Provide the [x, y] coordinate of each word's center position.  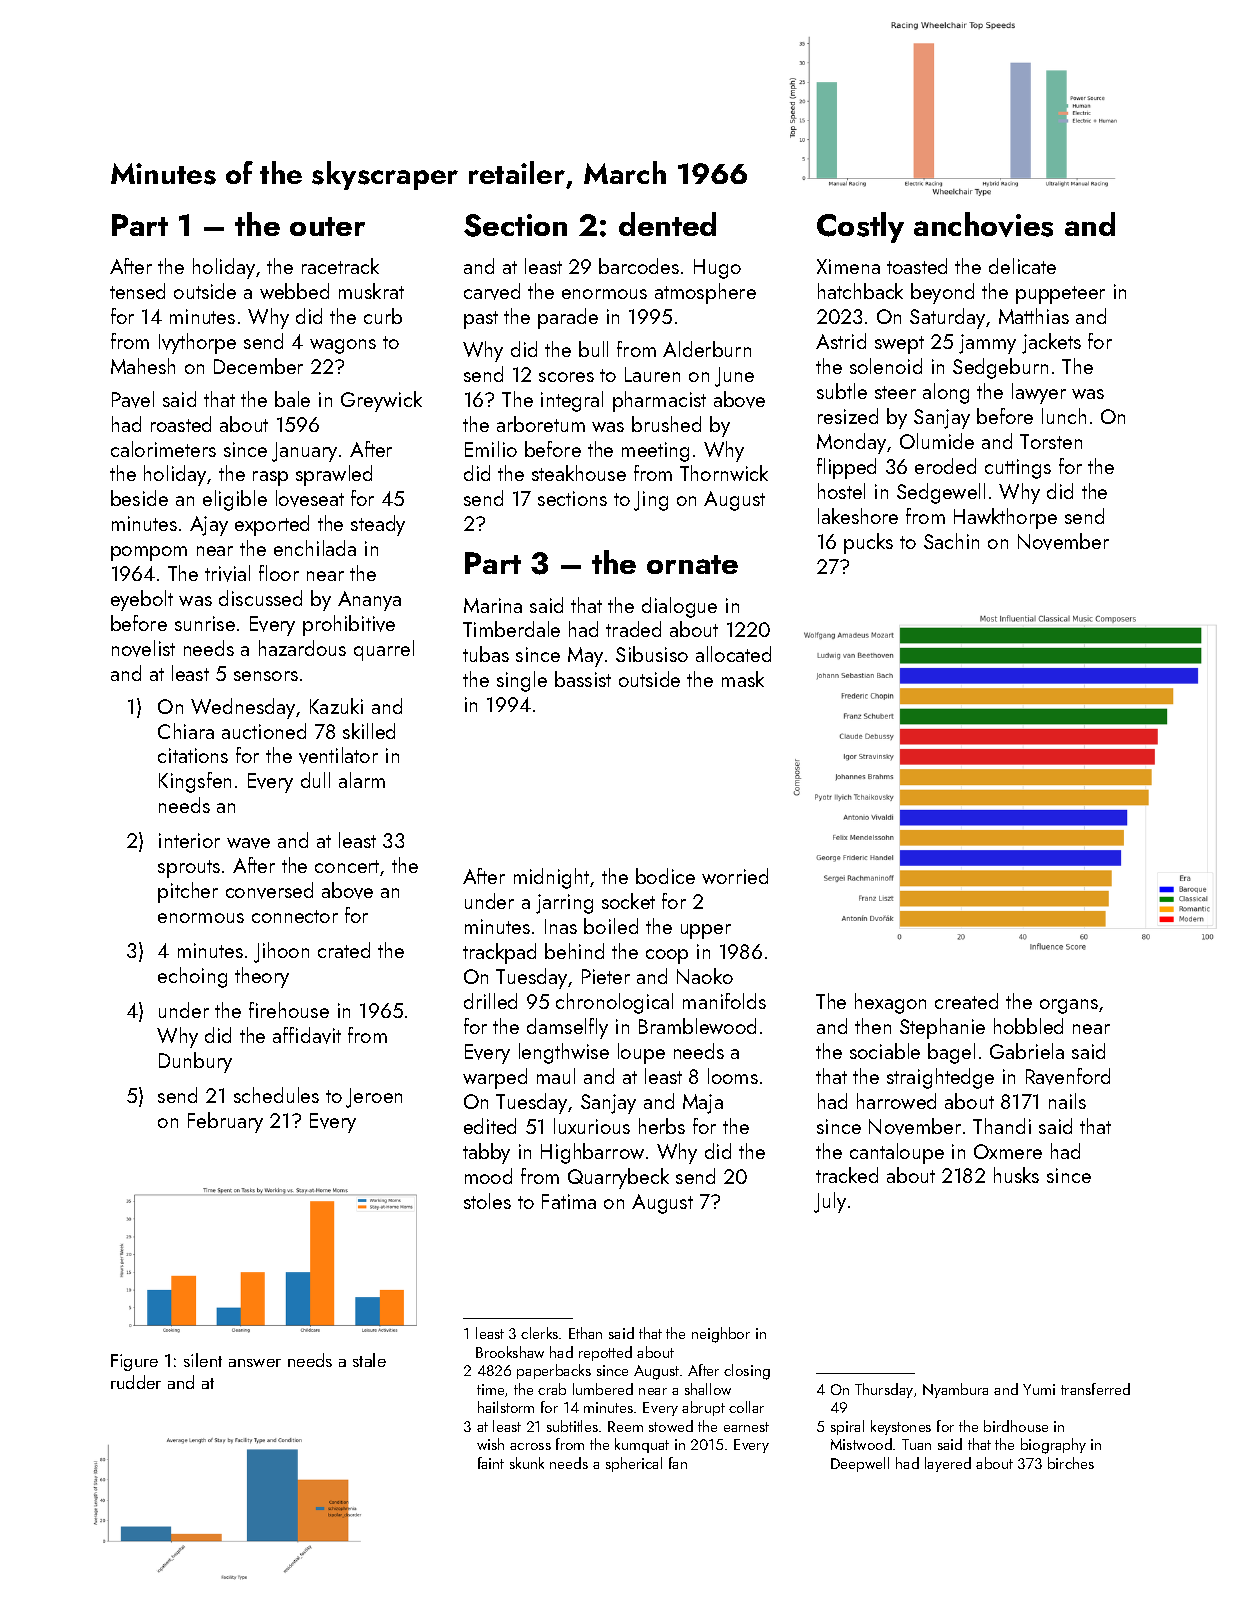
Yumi [1039, 1389]
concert [348, 868]
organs [1069, 1006]
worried [735, 876]
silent [203, 1360]
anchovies [983, 224]
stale [369, 1360]
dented [667, 224]
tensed [137, 291]
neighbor [721, 1335]
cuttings [1018, 469]
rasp [270, 478]
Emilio [491, 449]
